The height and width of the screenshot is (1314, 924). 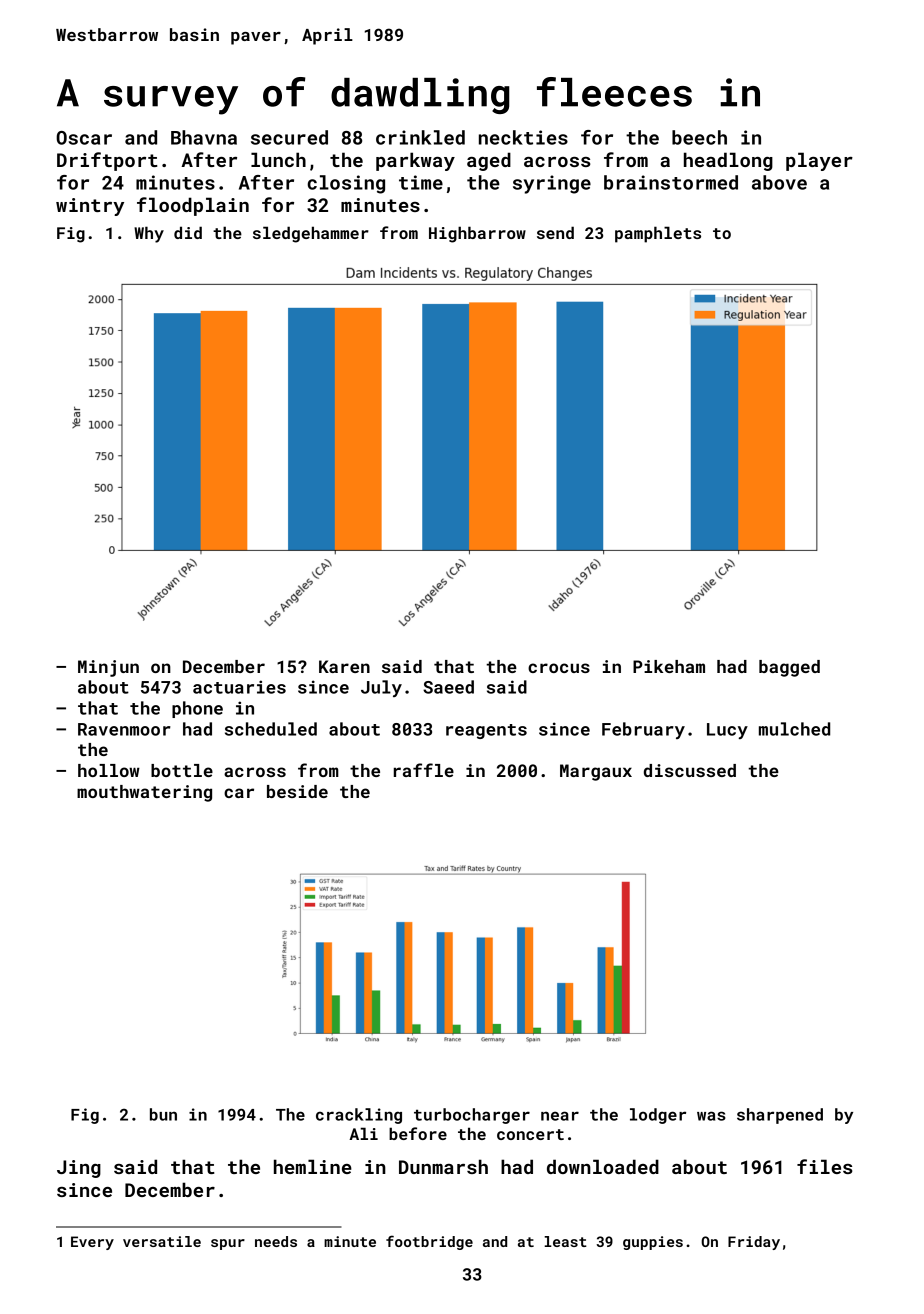 I want to click on mouthwatering, so click(x=144, y=793).
